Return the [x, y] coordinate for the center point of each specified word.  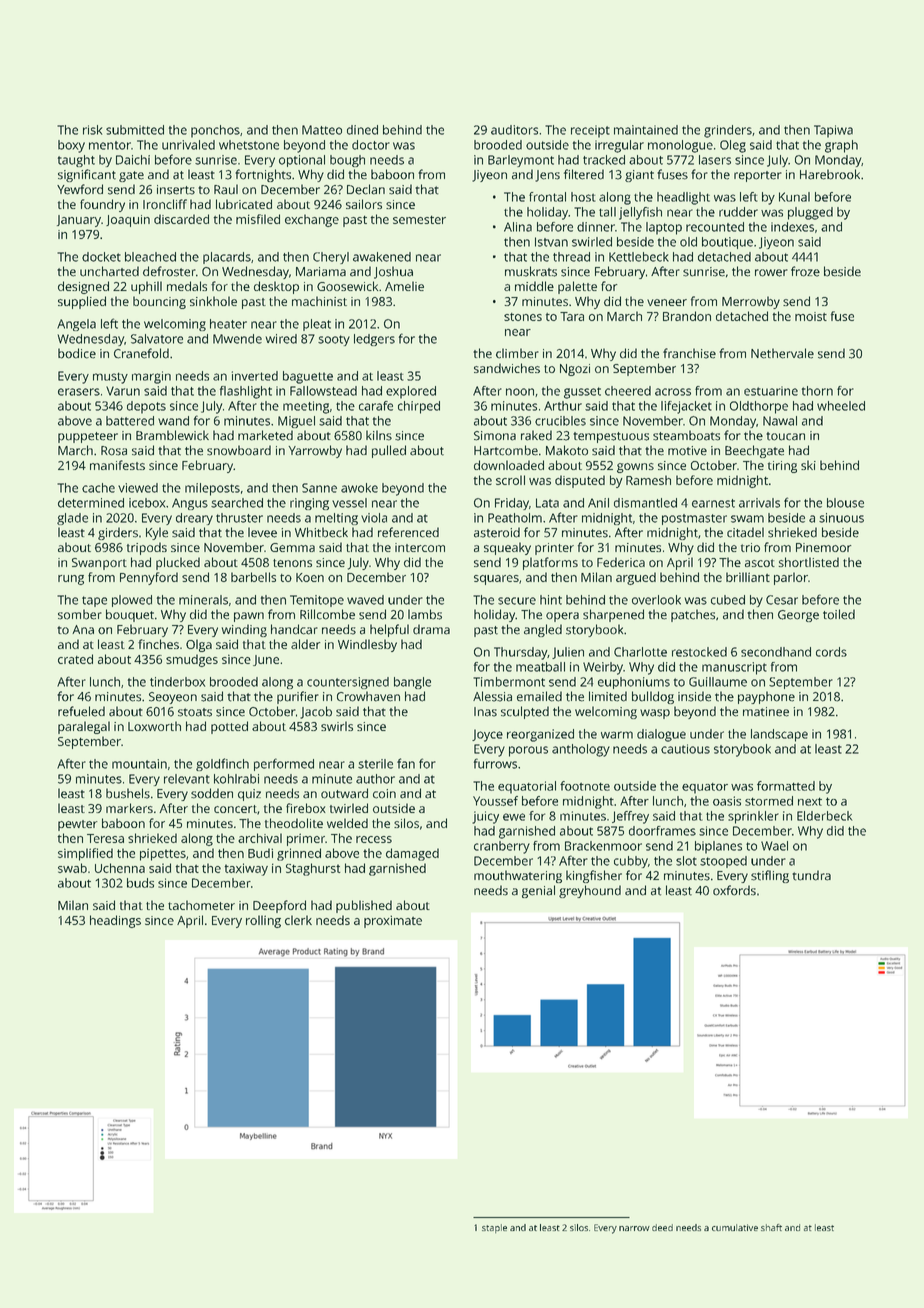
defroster [169, 271]
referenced [408, 532]
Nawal [780, 421]
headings [115, 921]
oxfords [734, 890]
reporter [758, 176]
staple [494, 1228]
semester [419, 220]
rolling [263, 921]
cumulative [735, 1227]
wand [173, 421]
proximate [393, 921]
